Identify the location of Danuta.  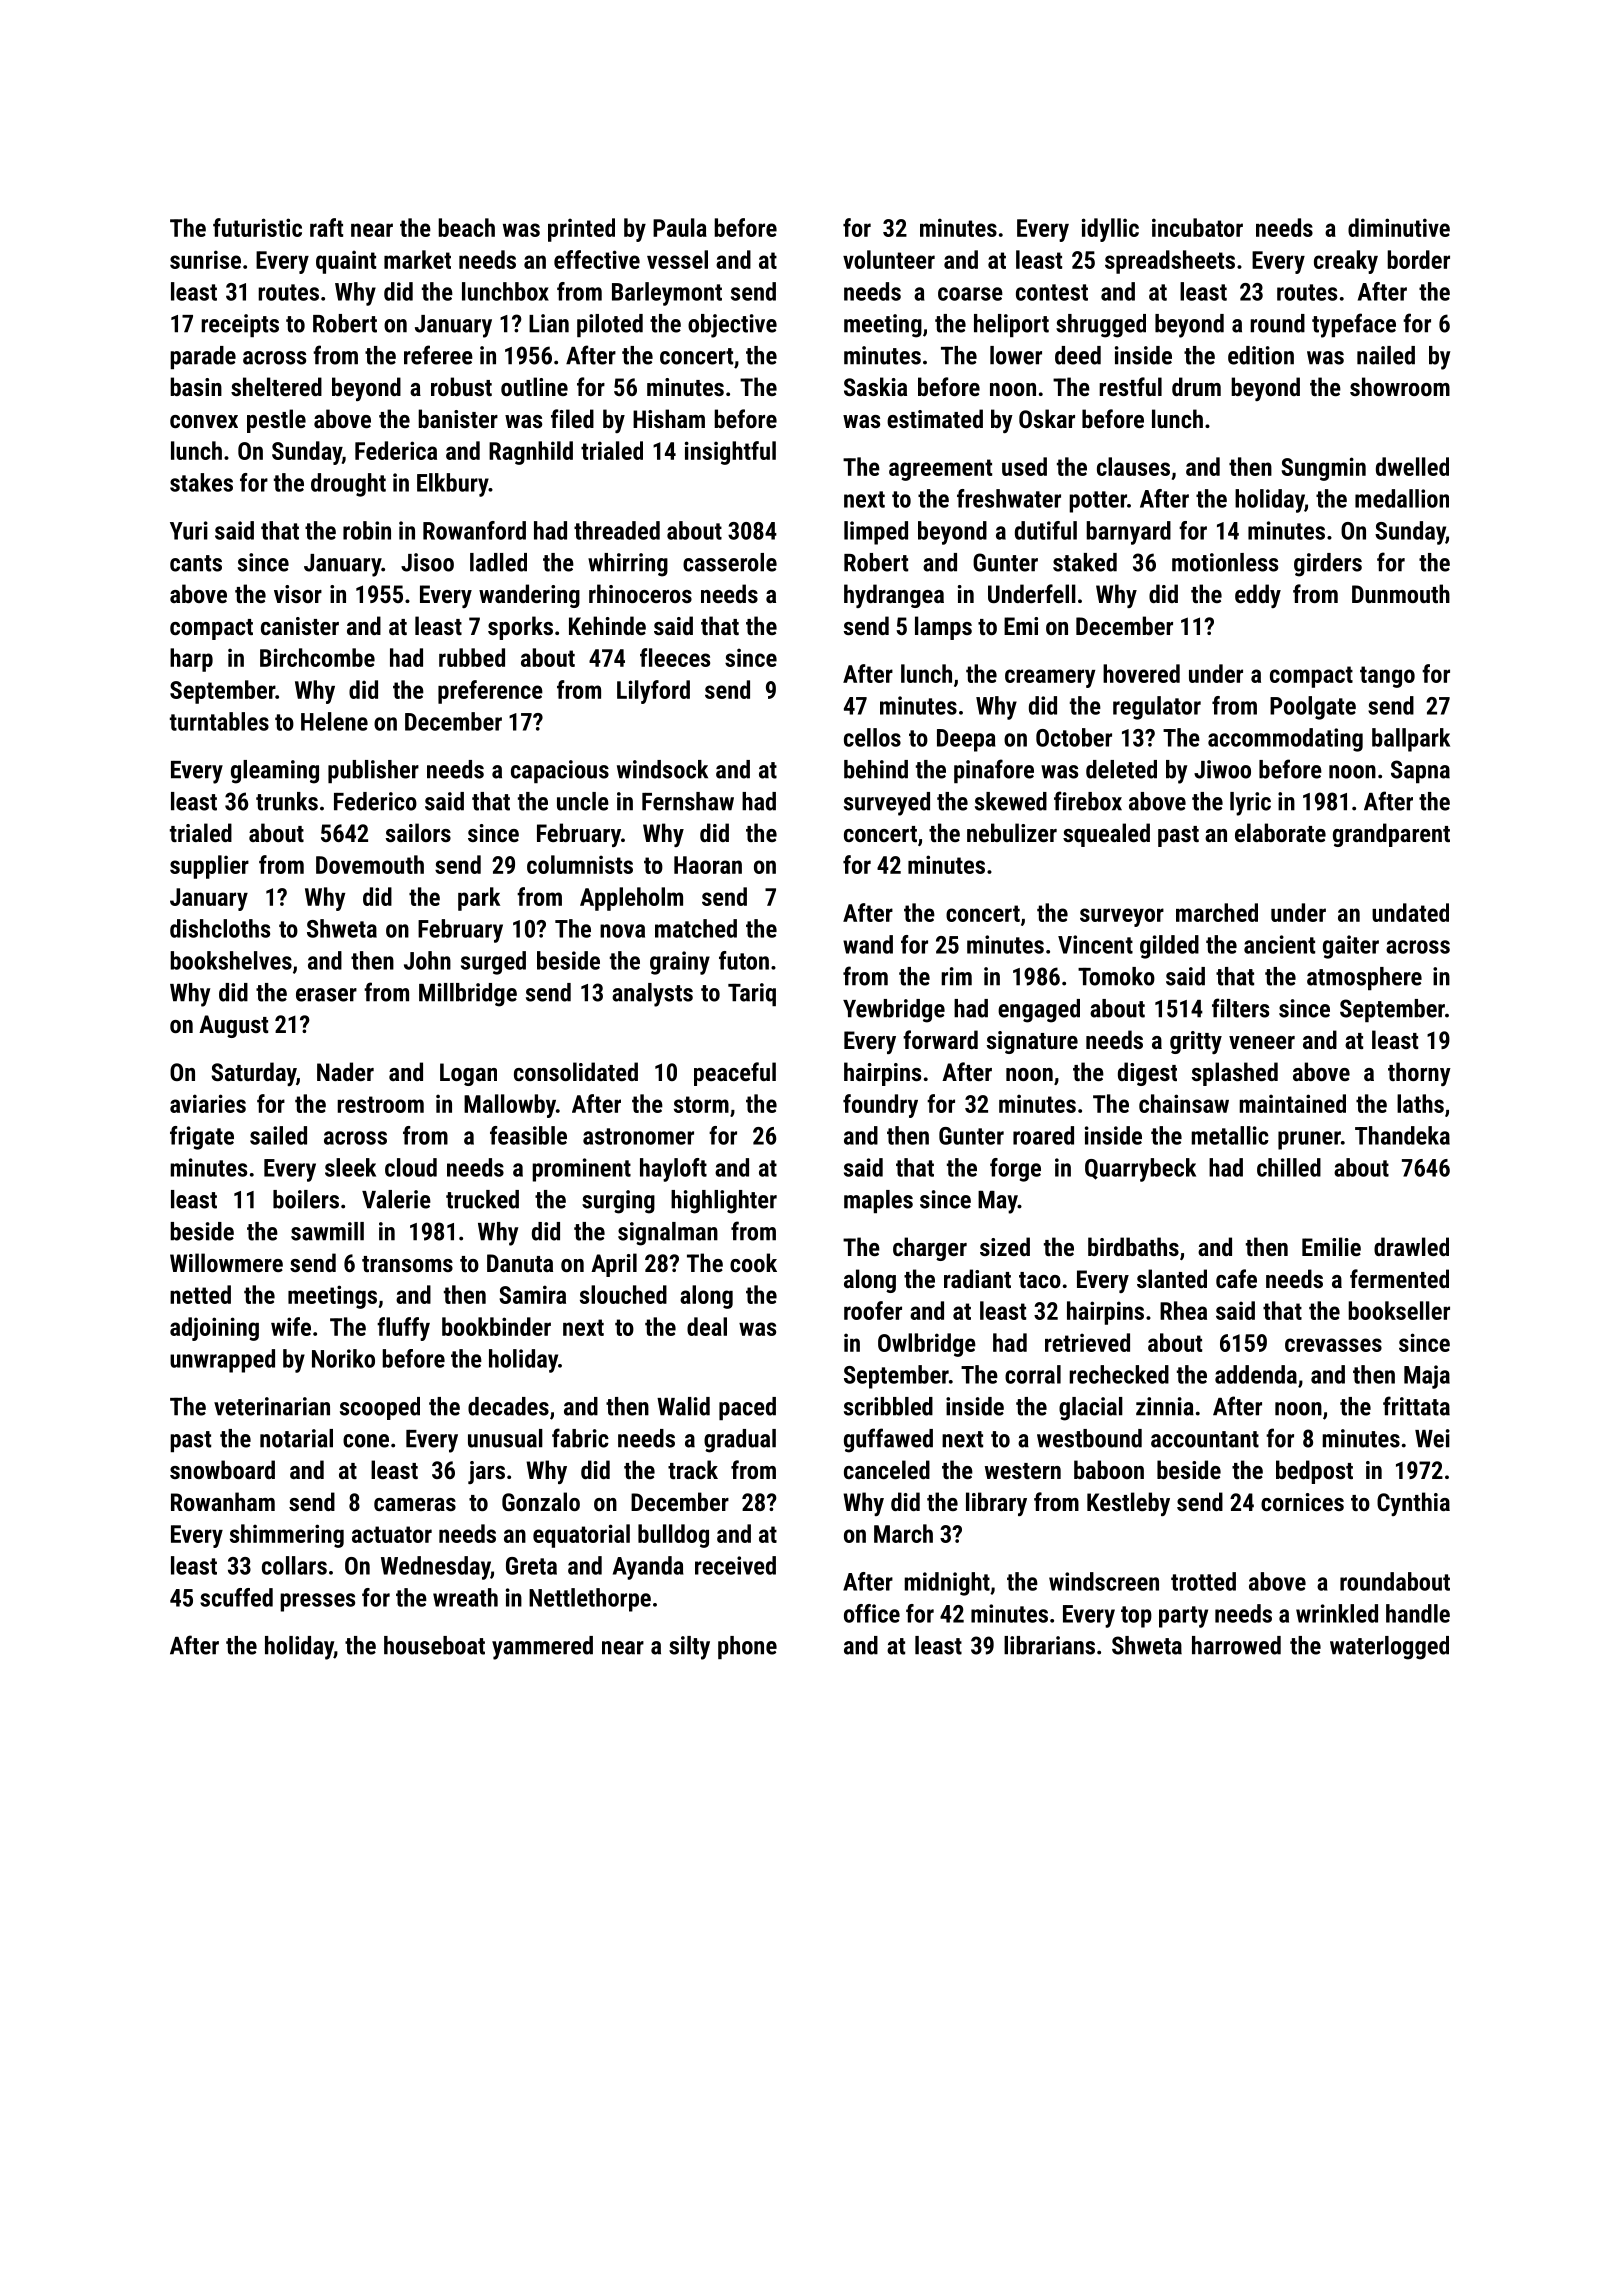
(520, 1263).
